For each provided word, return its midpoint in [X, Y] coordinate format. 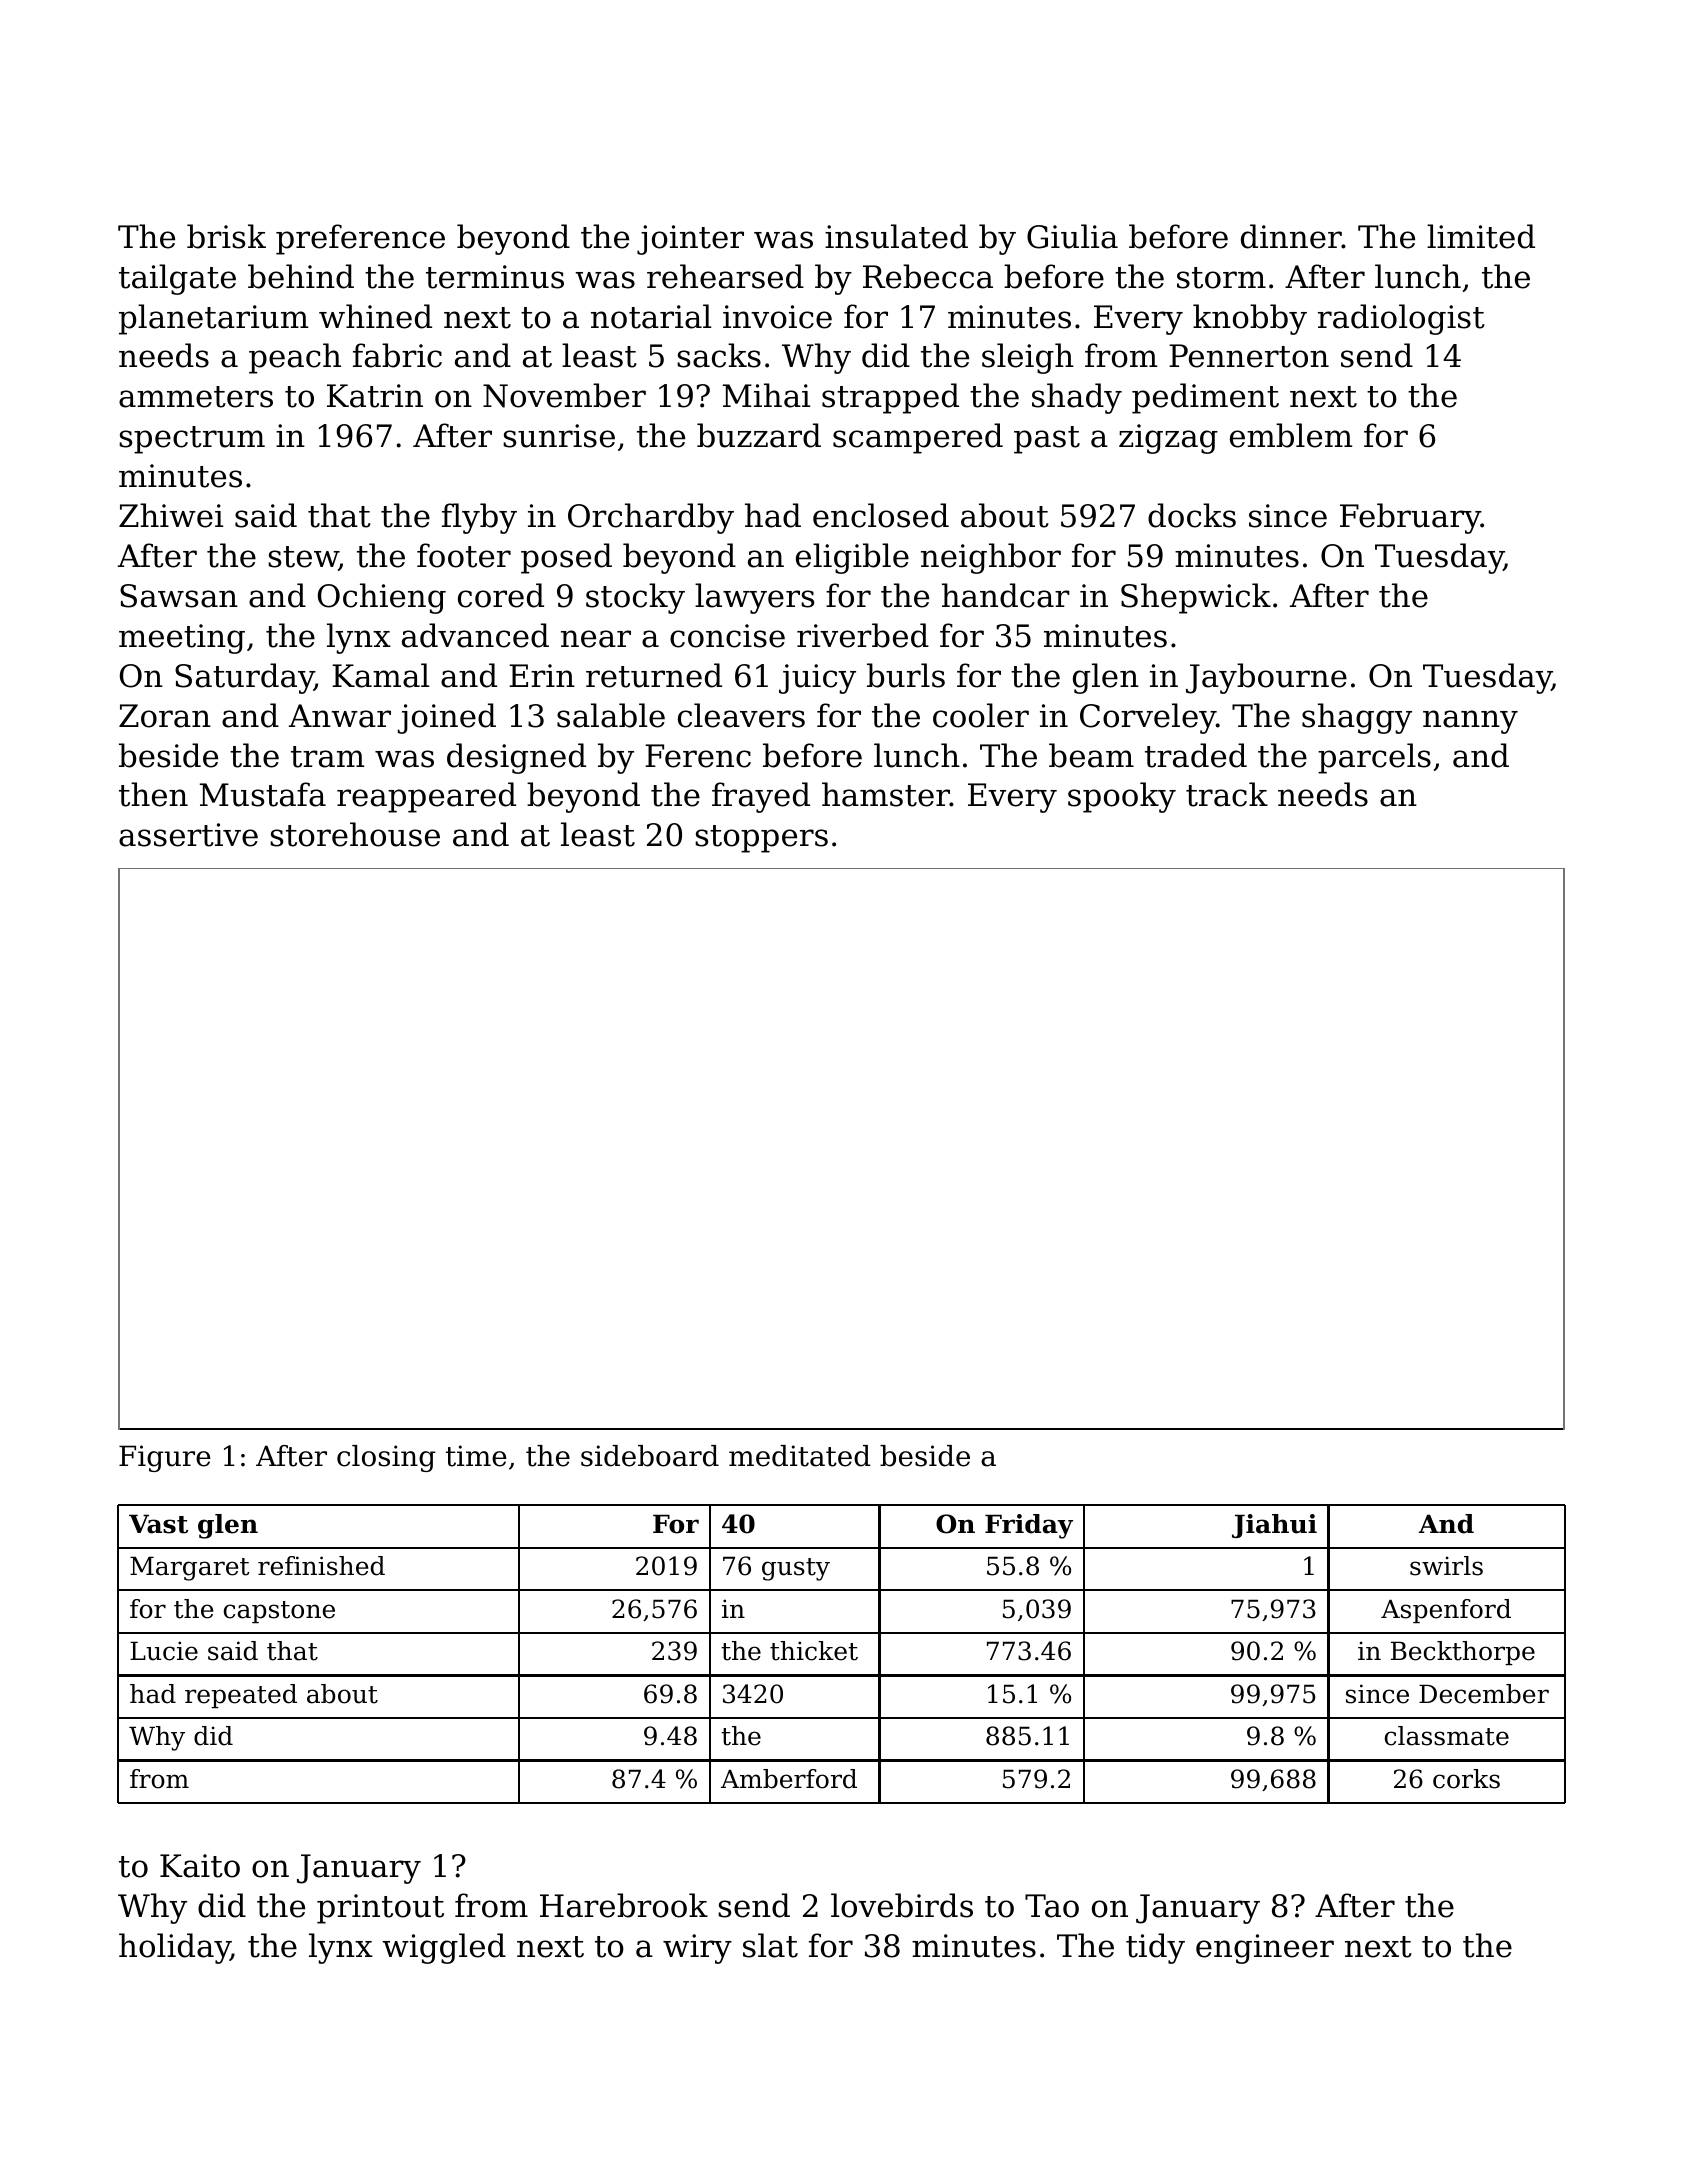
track [1227, 794]
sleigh [1028, 358]
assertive [188, 835]
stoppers [761, 839]
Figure [165, 1458]
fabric [397, 355]
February [1410, 518]
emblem [1291, 435]
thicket [814, 1651]
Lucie [164, 1651]
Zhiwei [171, 515]
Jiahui [1274, 1526]
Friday [1029, 1526]
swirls [1446, 1566]
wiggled [444, 1948]
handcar [1006, 595]
